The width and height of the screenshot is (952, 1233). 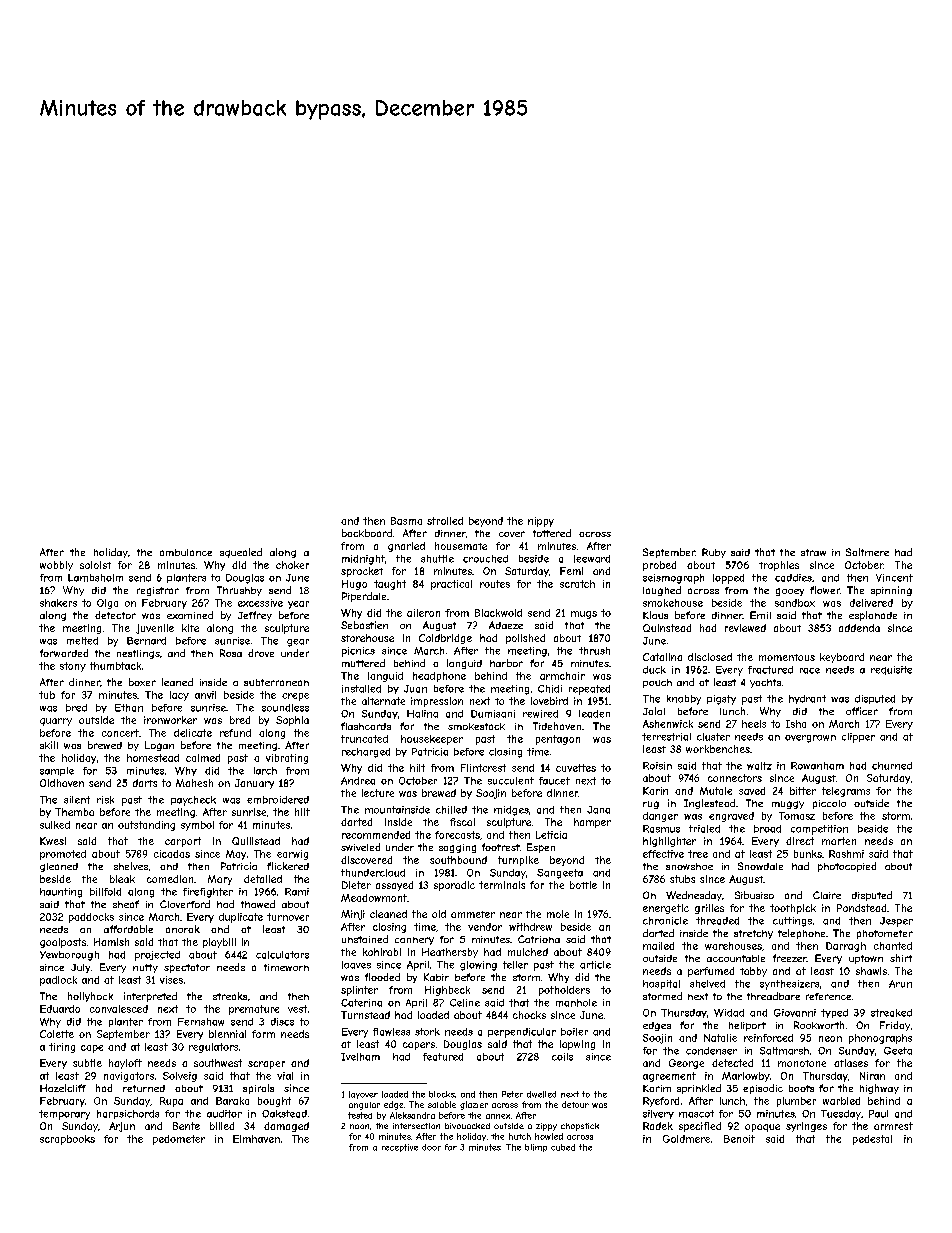 What do you see at coordinates (872, 1140) in the screenshot?
I see `pedestal` at bounding box center [872, 1140].
